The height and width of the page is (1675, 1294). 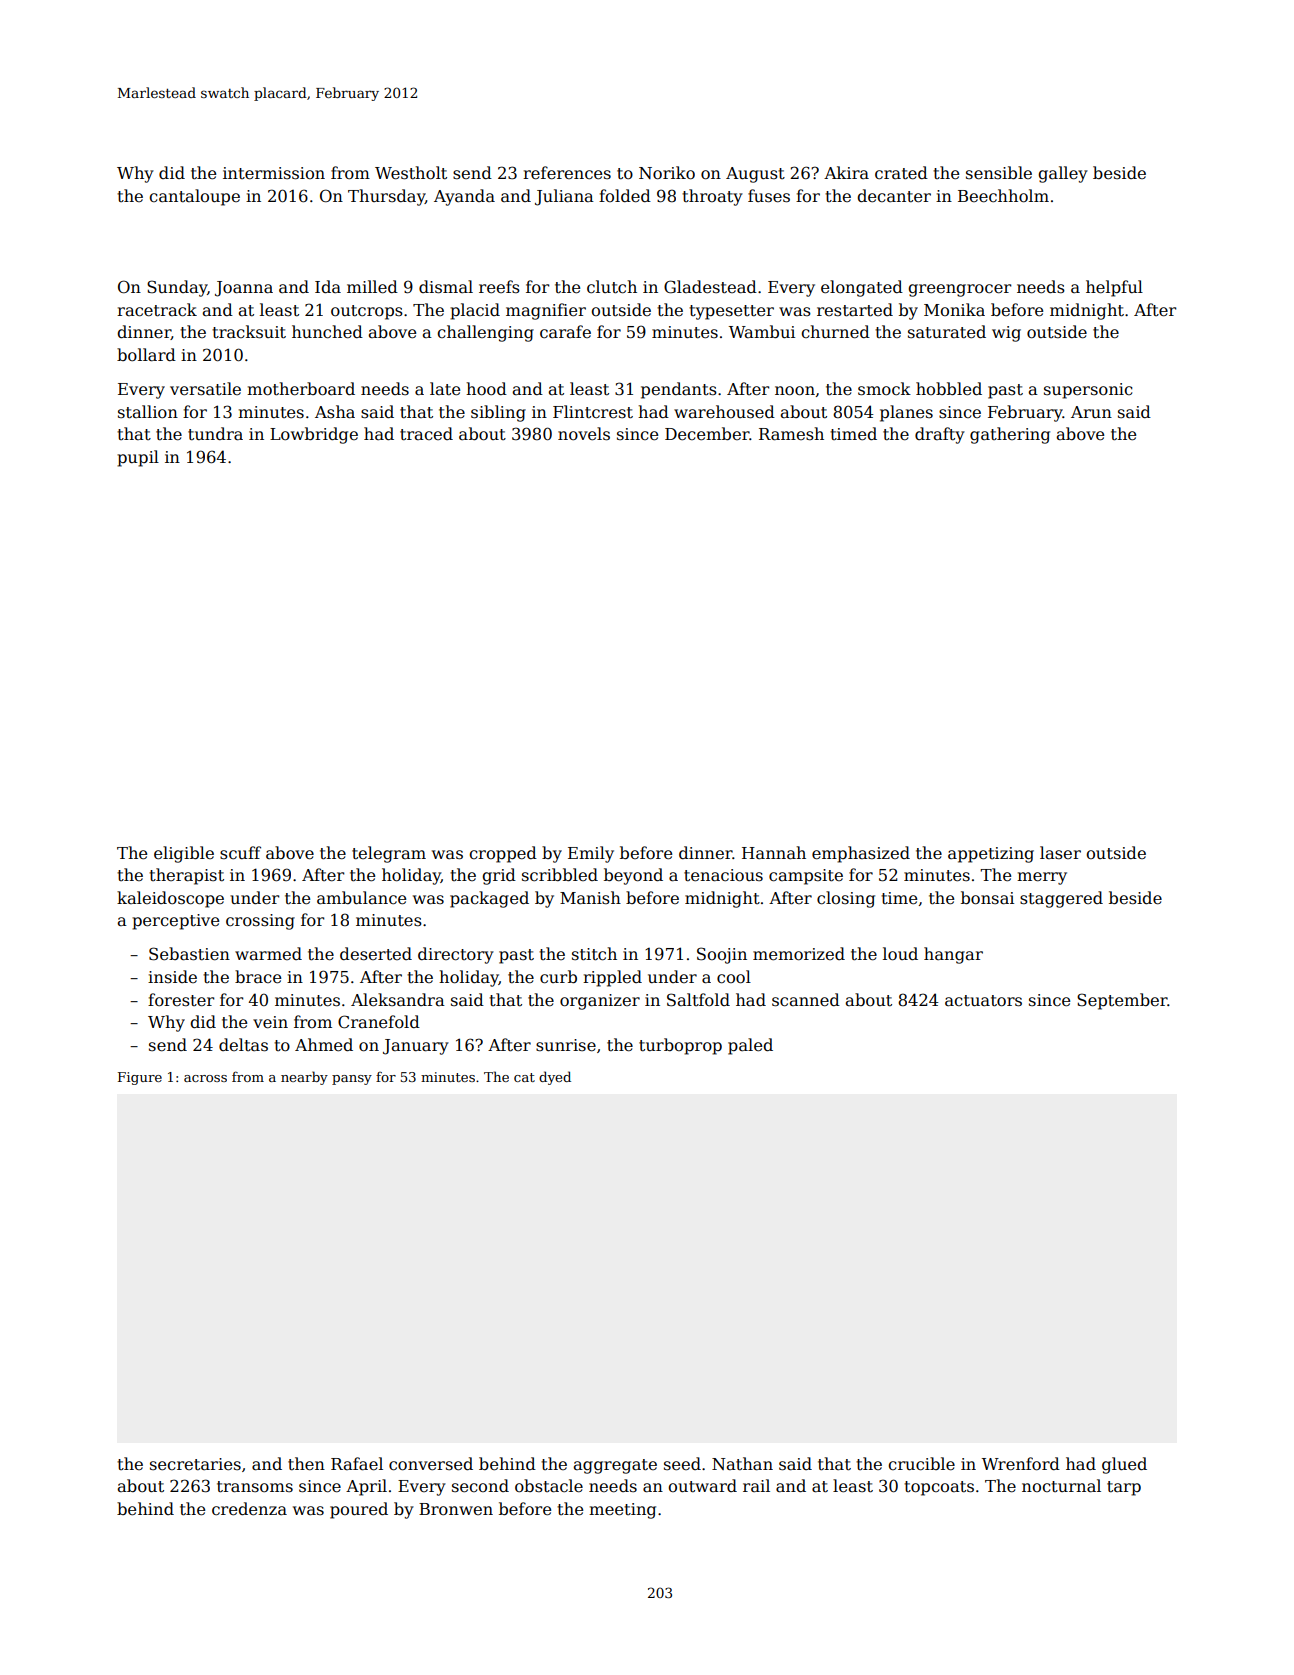 What do you see at coordinates (181, 1000) in the page?
I see `forester` at bounding box center [181, 1000].
